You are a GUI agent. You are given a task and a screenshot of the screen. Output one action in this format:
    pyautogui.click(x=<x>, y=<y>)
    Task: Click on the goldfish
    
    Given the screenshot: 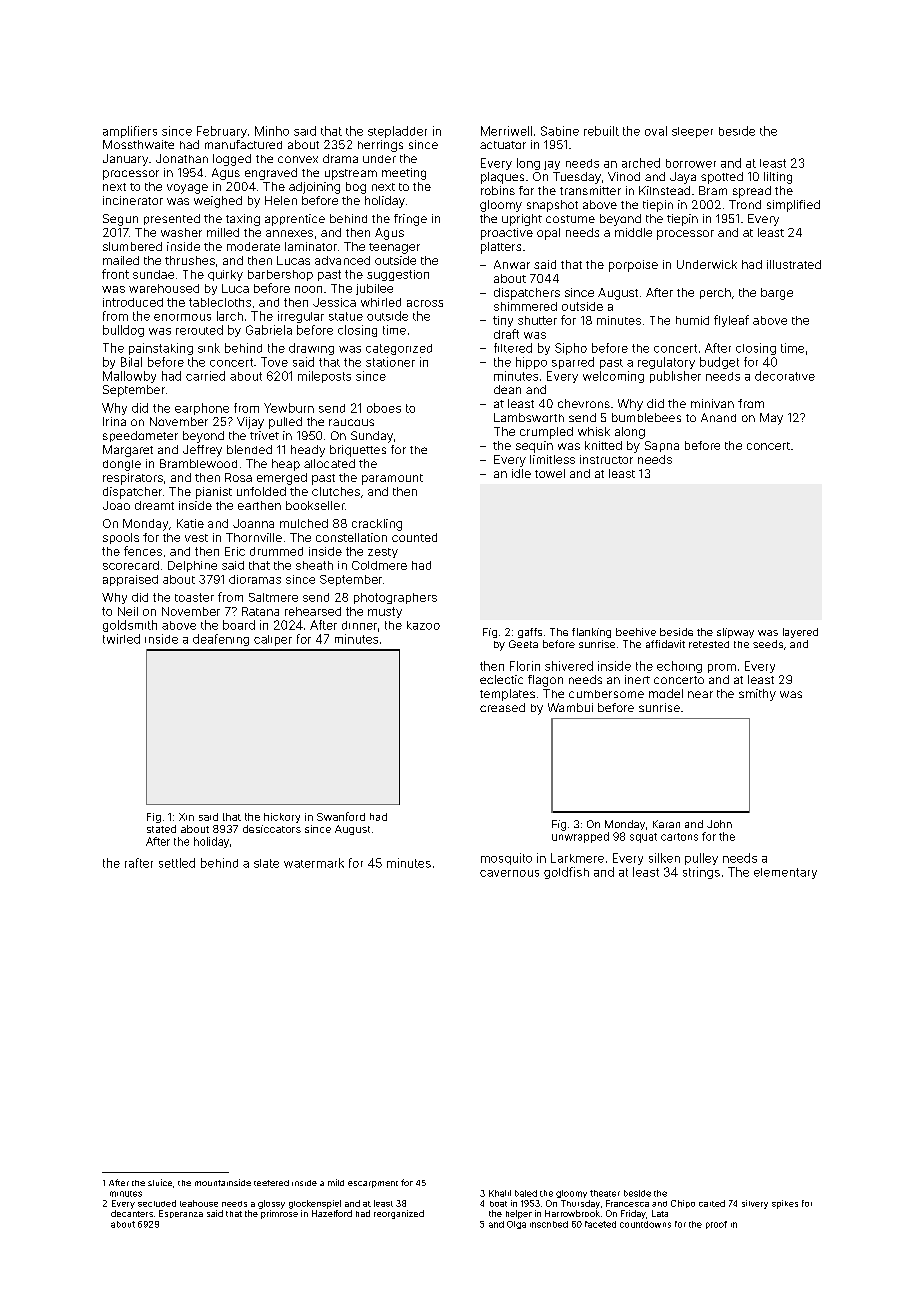 What is the action you would take?
    pyautogui.click(x=566, y=873)
